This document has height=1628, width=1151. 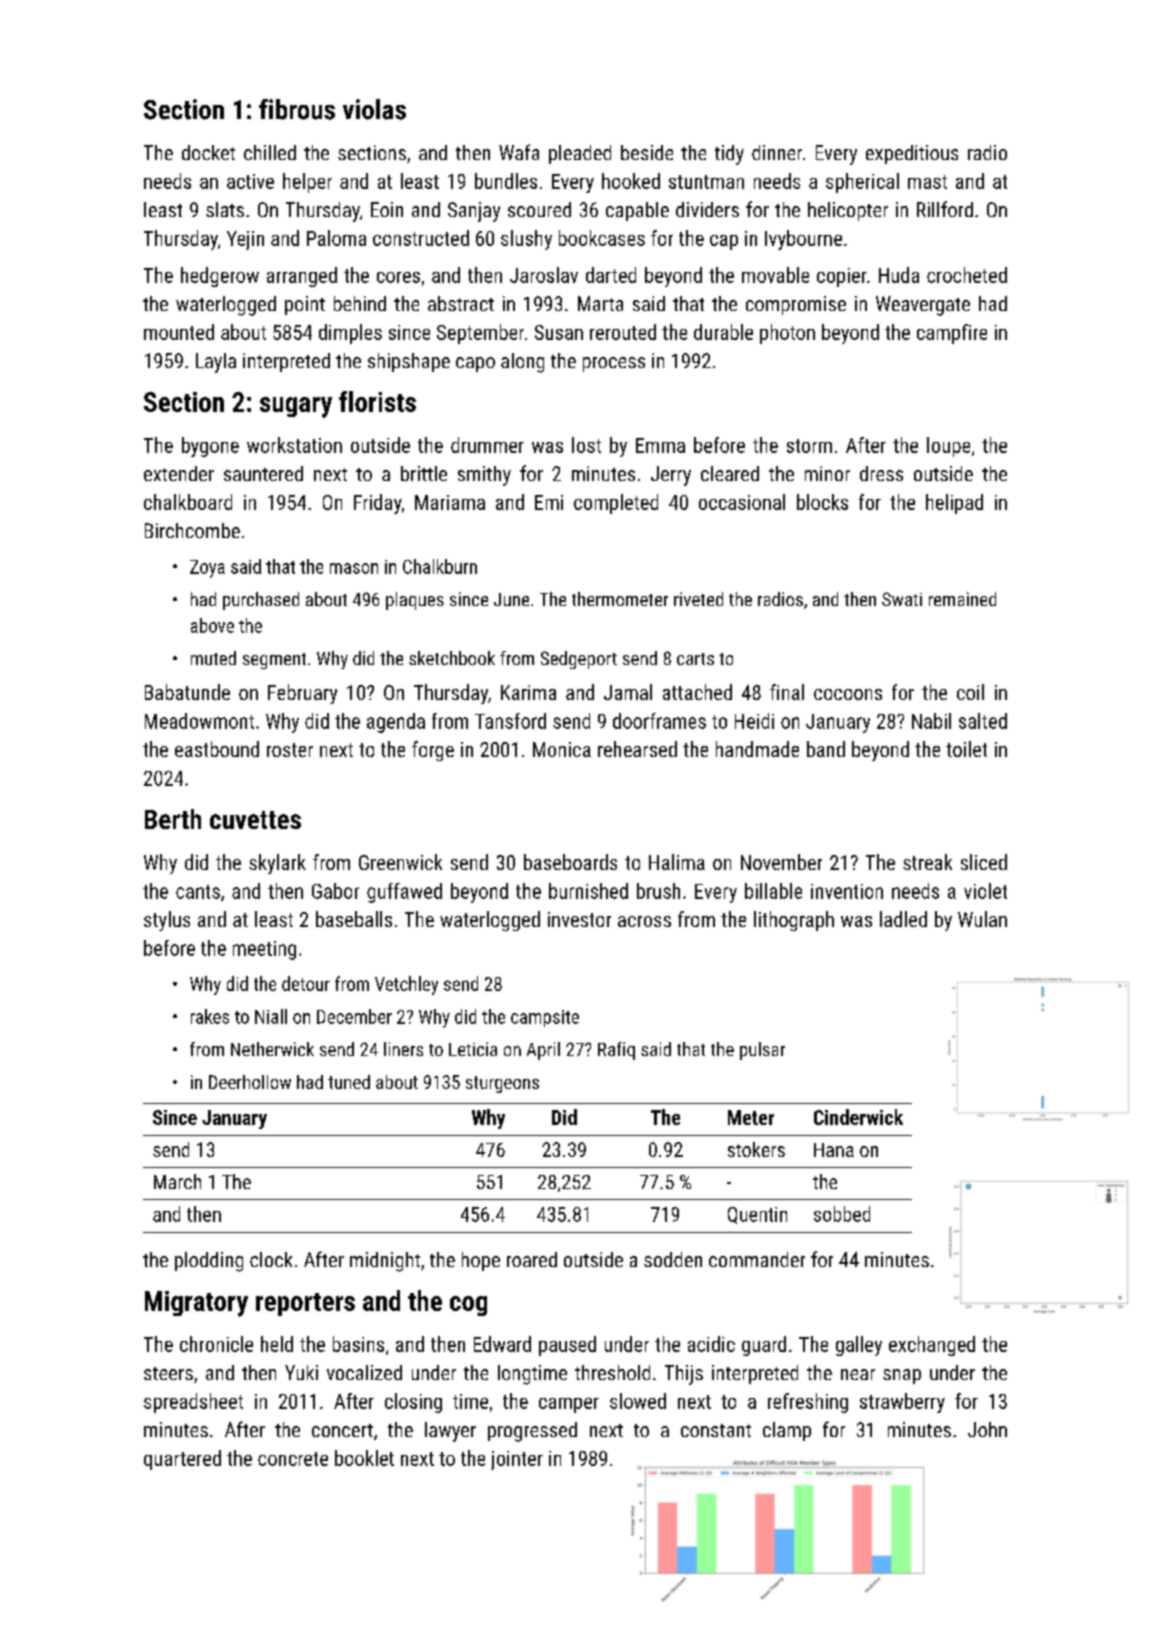 I want to click on Weavergate, so click(x=923, y=306).
